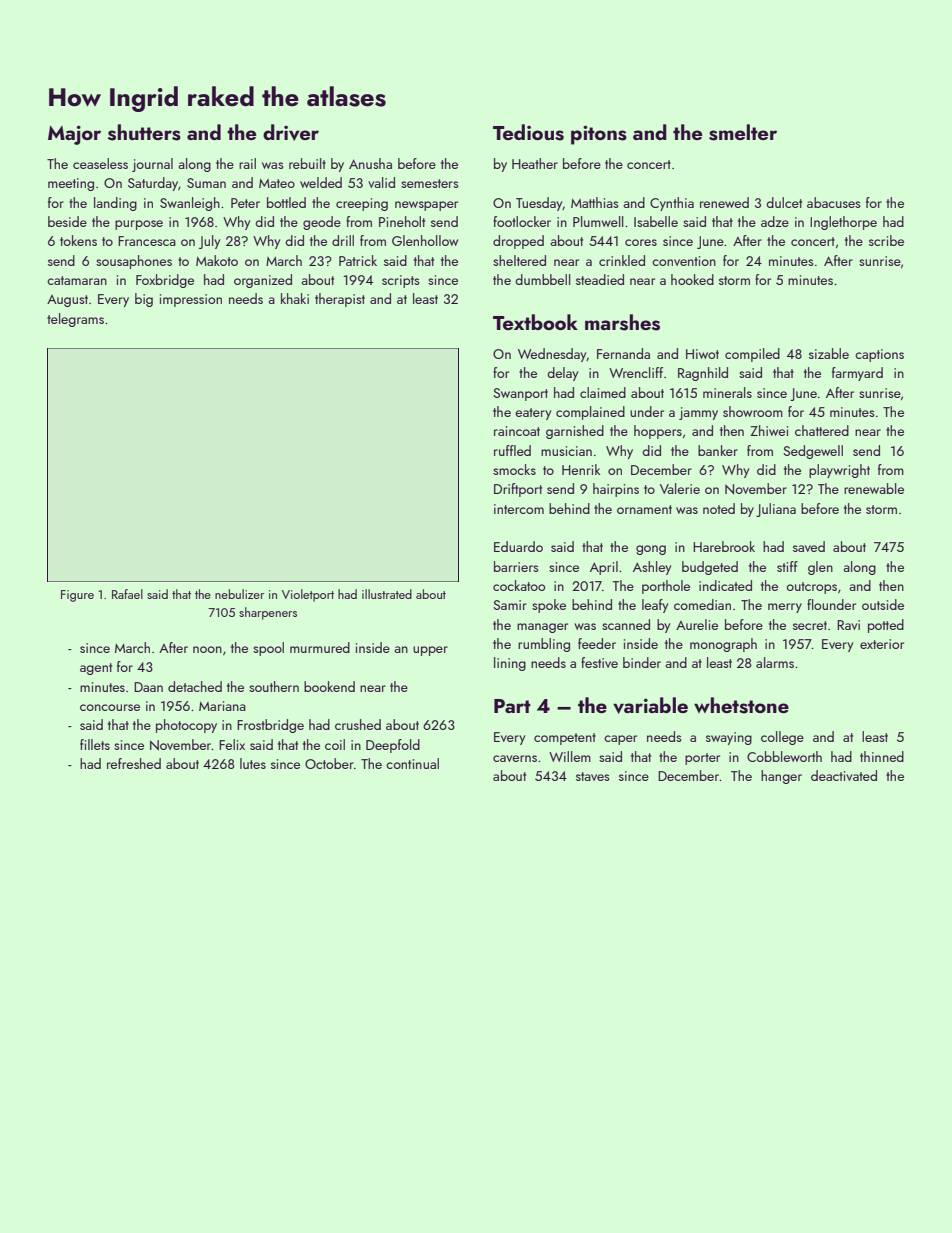 This document has width=952, height=1233. What do you see at coordinates (519, 260) in the document?
I see `sheltered` at bounding box center [519, 260].
